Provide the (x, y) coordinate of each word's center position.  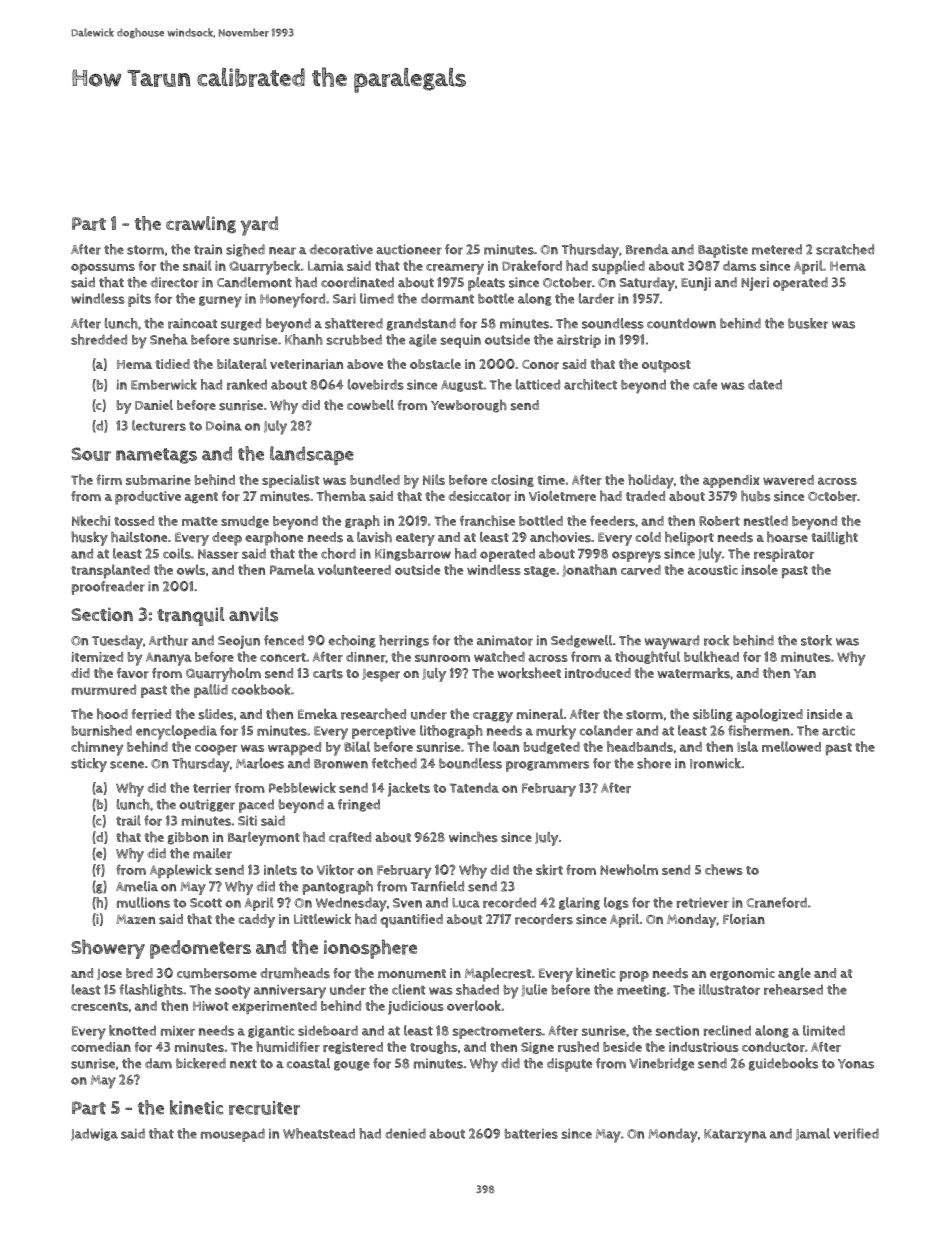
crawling (201, 225)
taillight (834, 538)
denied (405, 1133)
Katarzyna (735, 1136)
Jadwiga (94, 1134)
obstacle (435, 364)
